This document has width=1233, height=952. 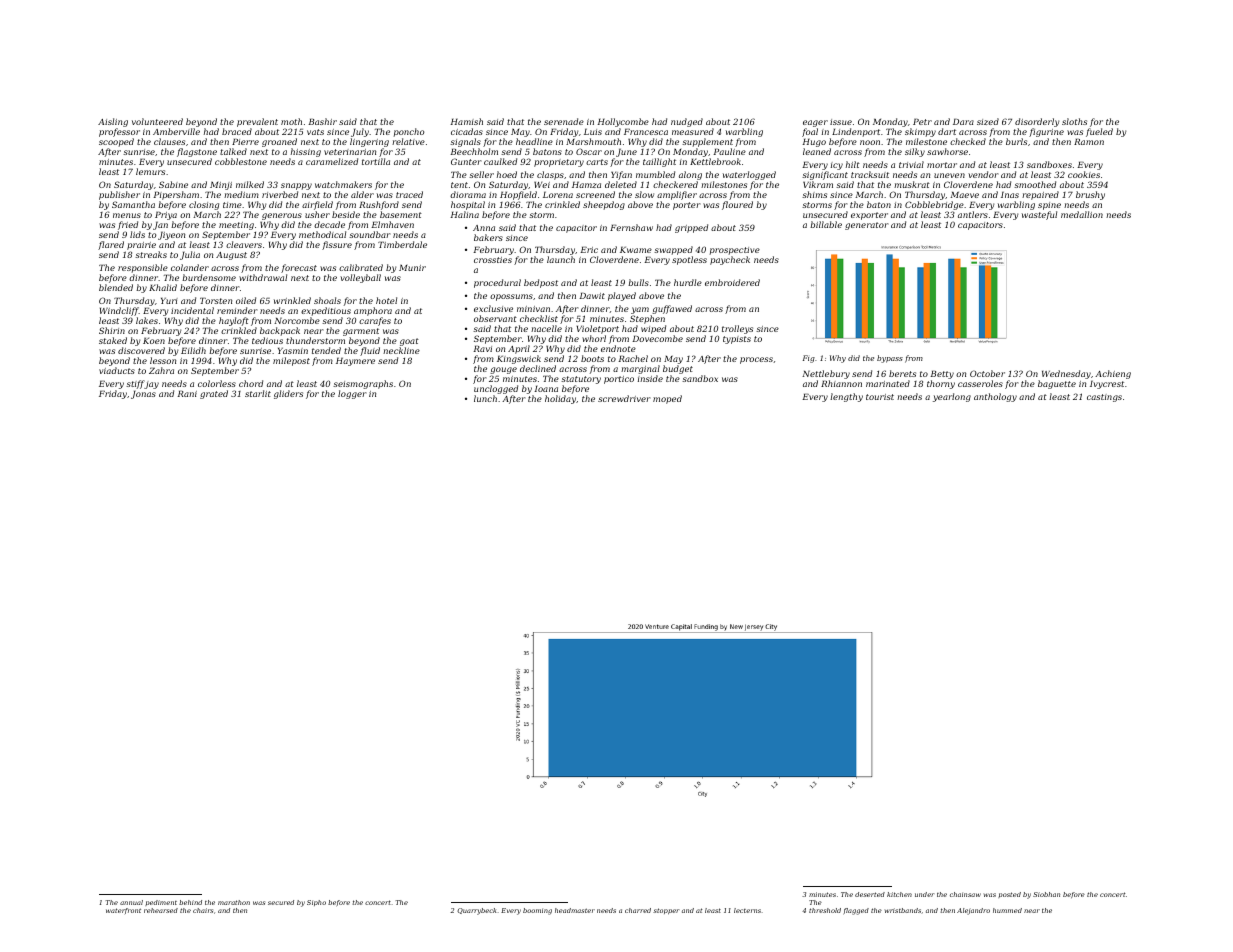 What do you see at coordinates (257, 122) in the document?
I see `prevalent` at bounding box center [257, 122].
